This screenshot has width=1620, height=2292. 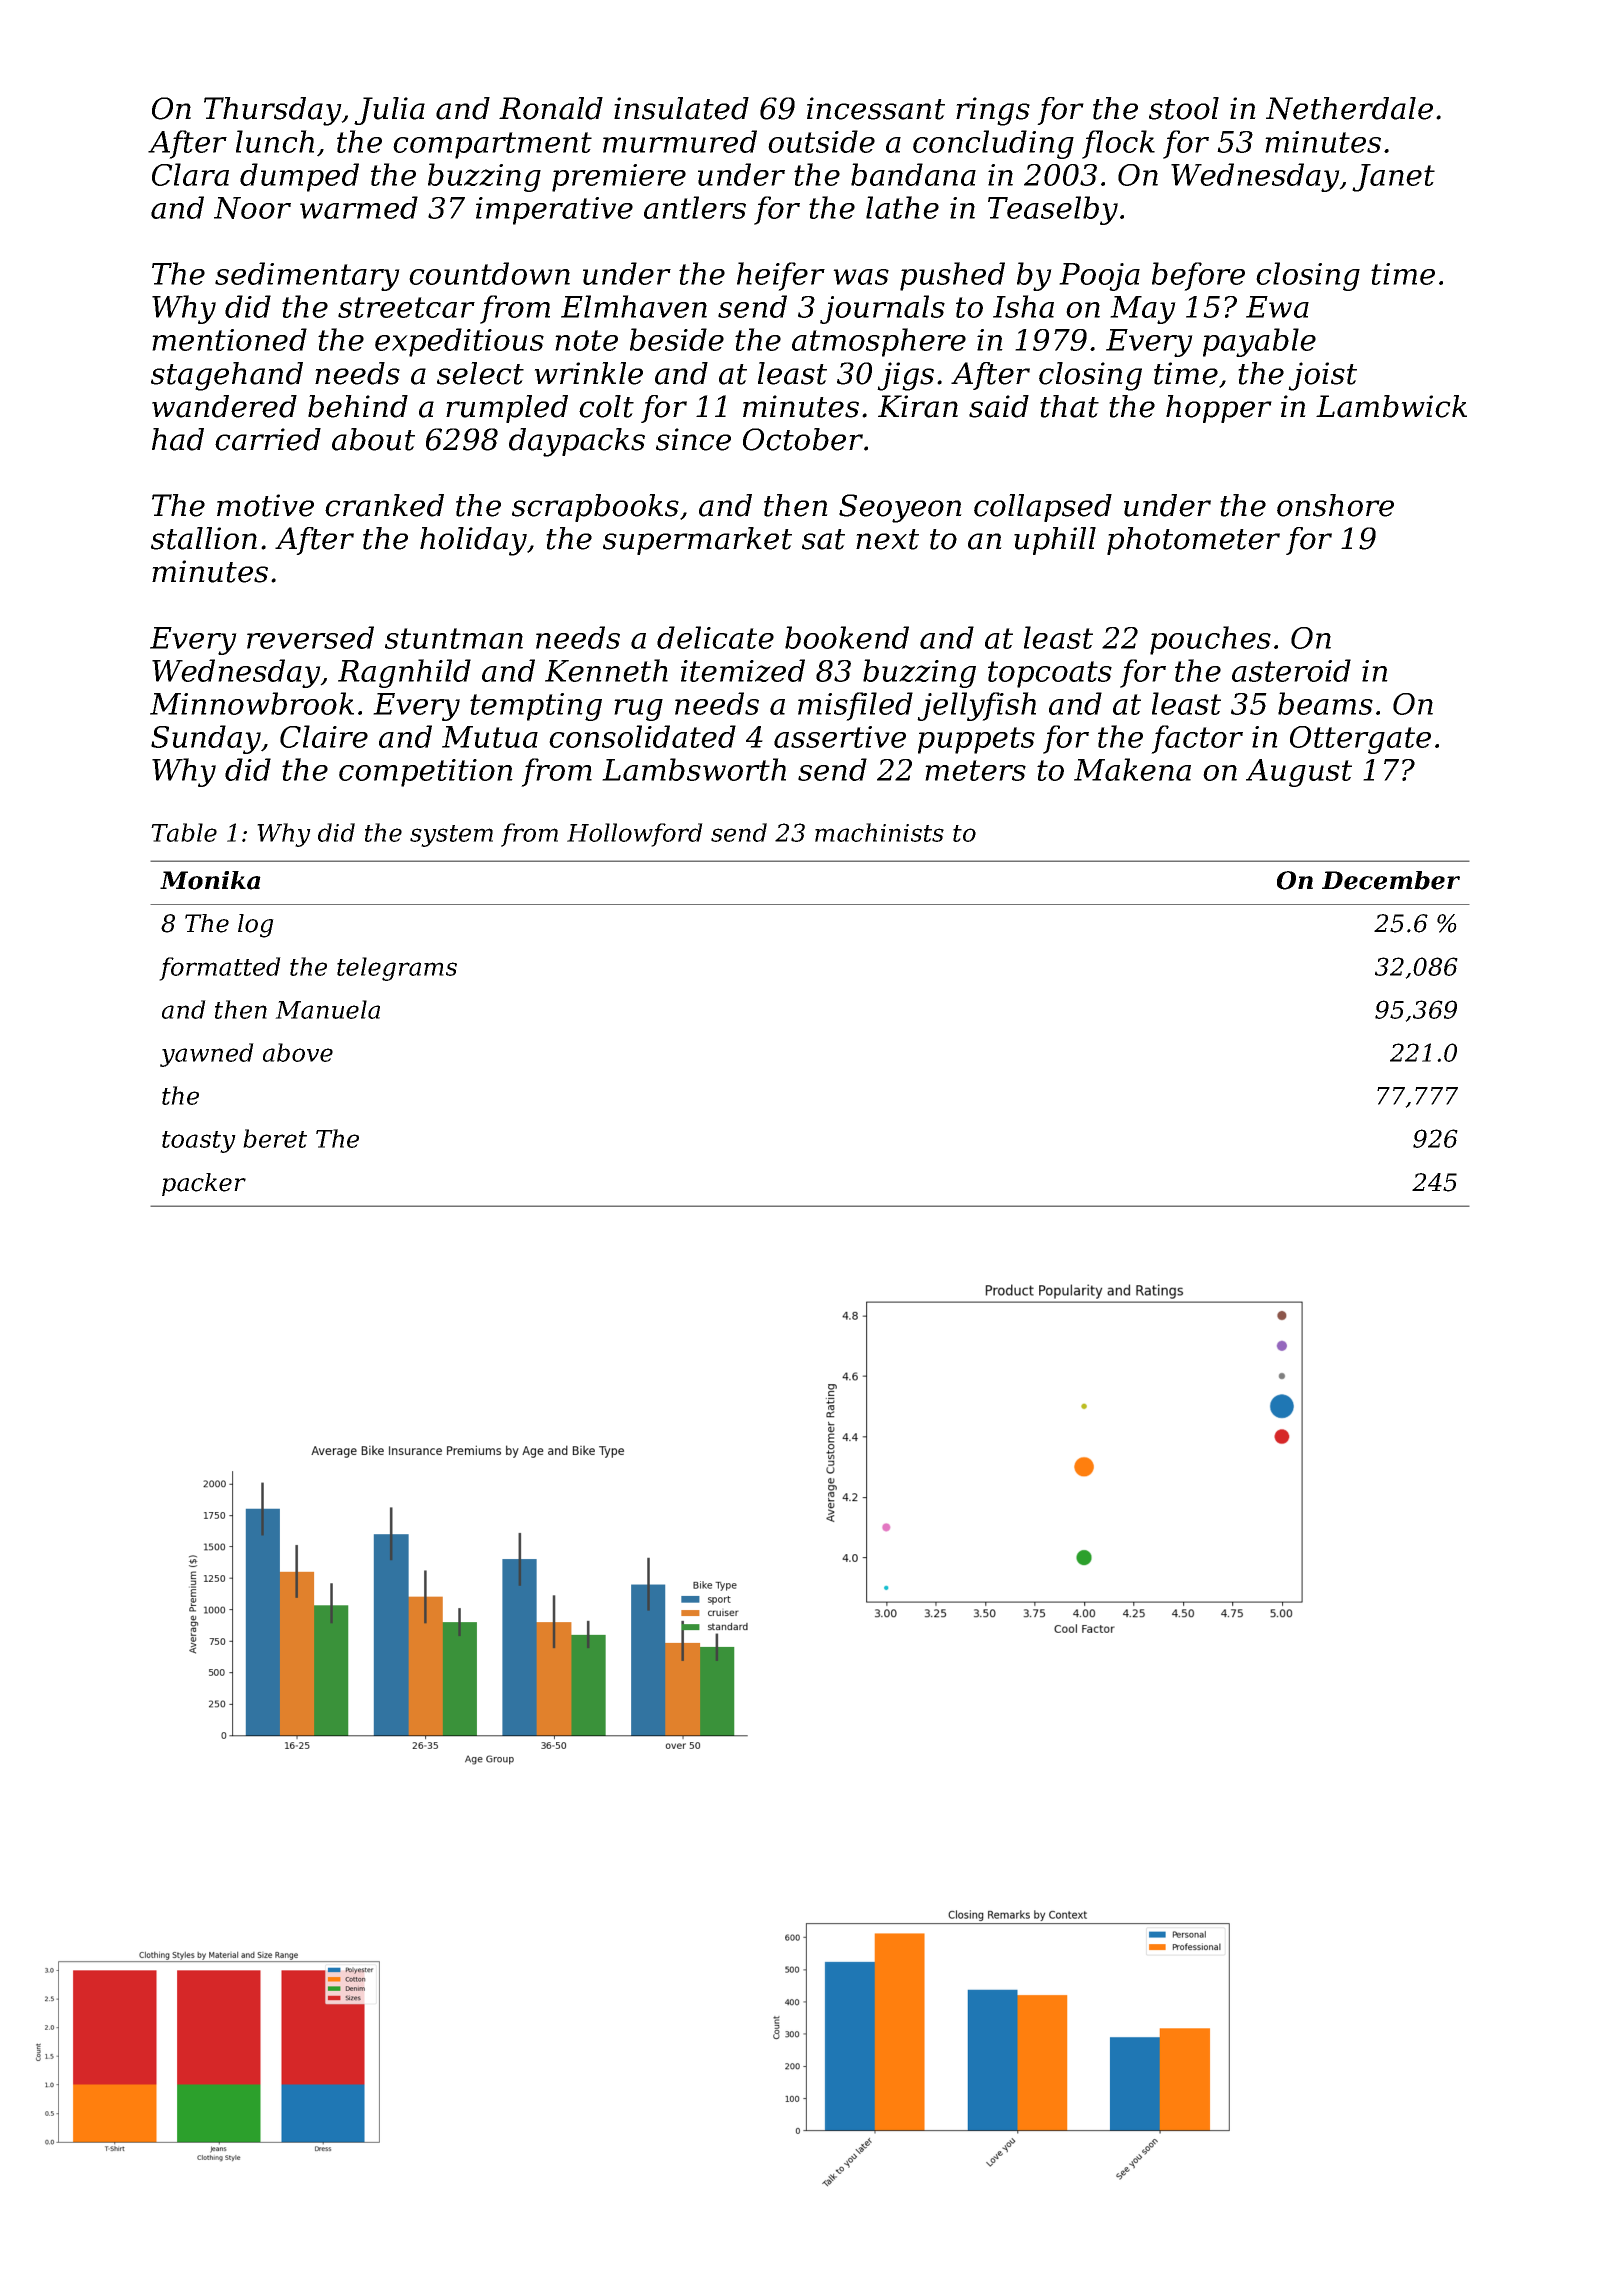 I want to click on above, so click(x=298, y=1052).
